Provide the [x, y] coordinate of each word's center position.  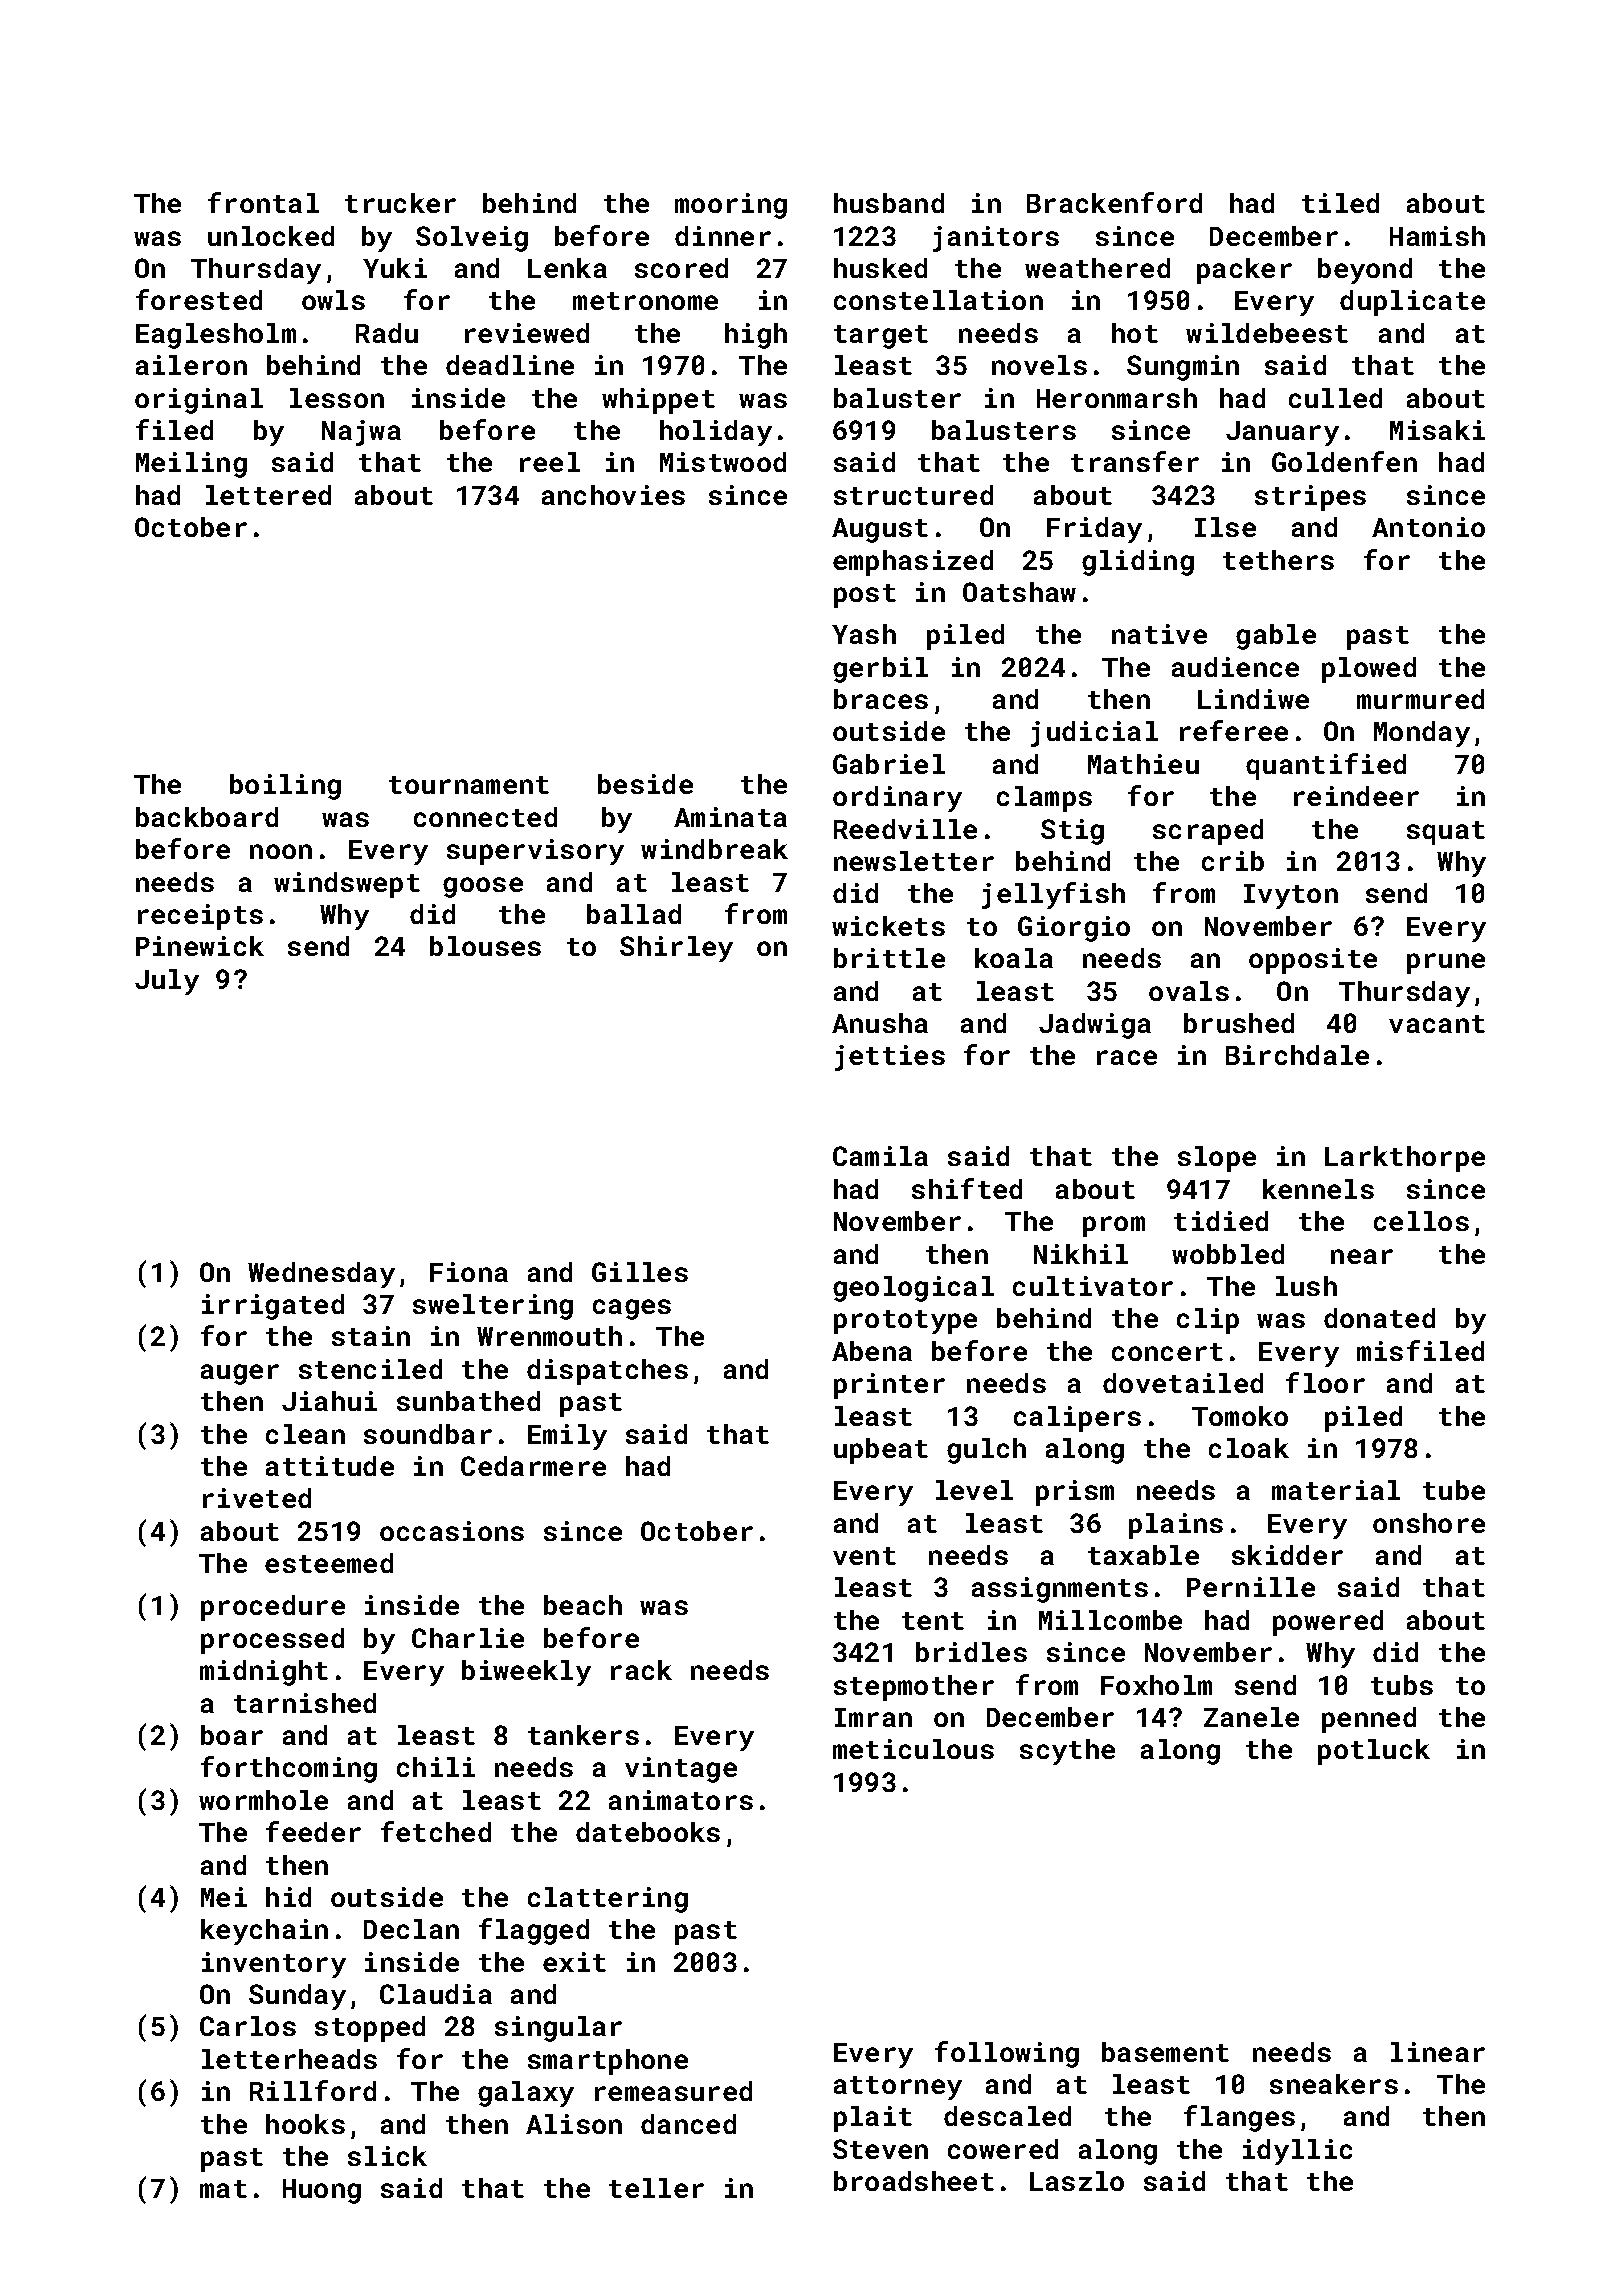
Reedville [905, 829]
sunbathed [468, 1401]
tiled [1340, 203]
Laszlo [1077, 2181]
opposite [1313, 961]
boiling [285, 787]
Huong [322, 2191]
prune [1446, 963]
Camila [880, 1156]
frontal [263, 202]
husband [889, 203]
